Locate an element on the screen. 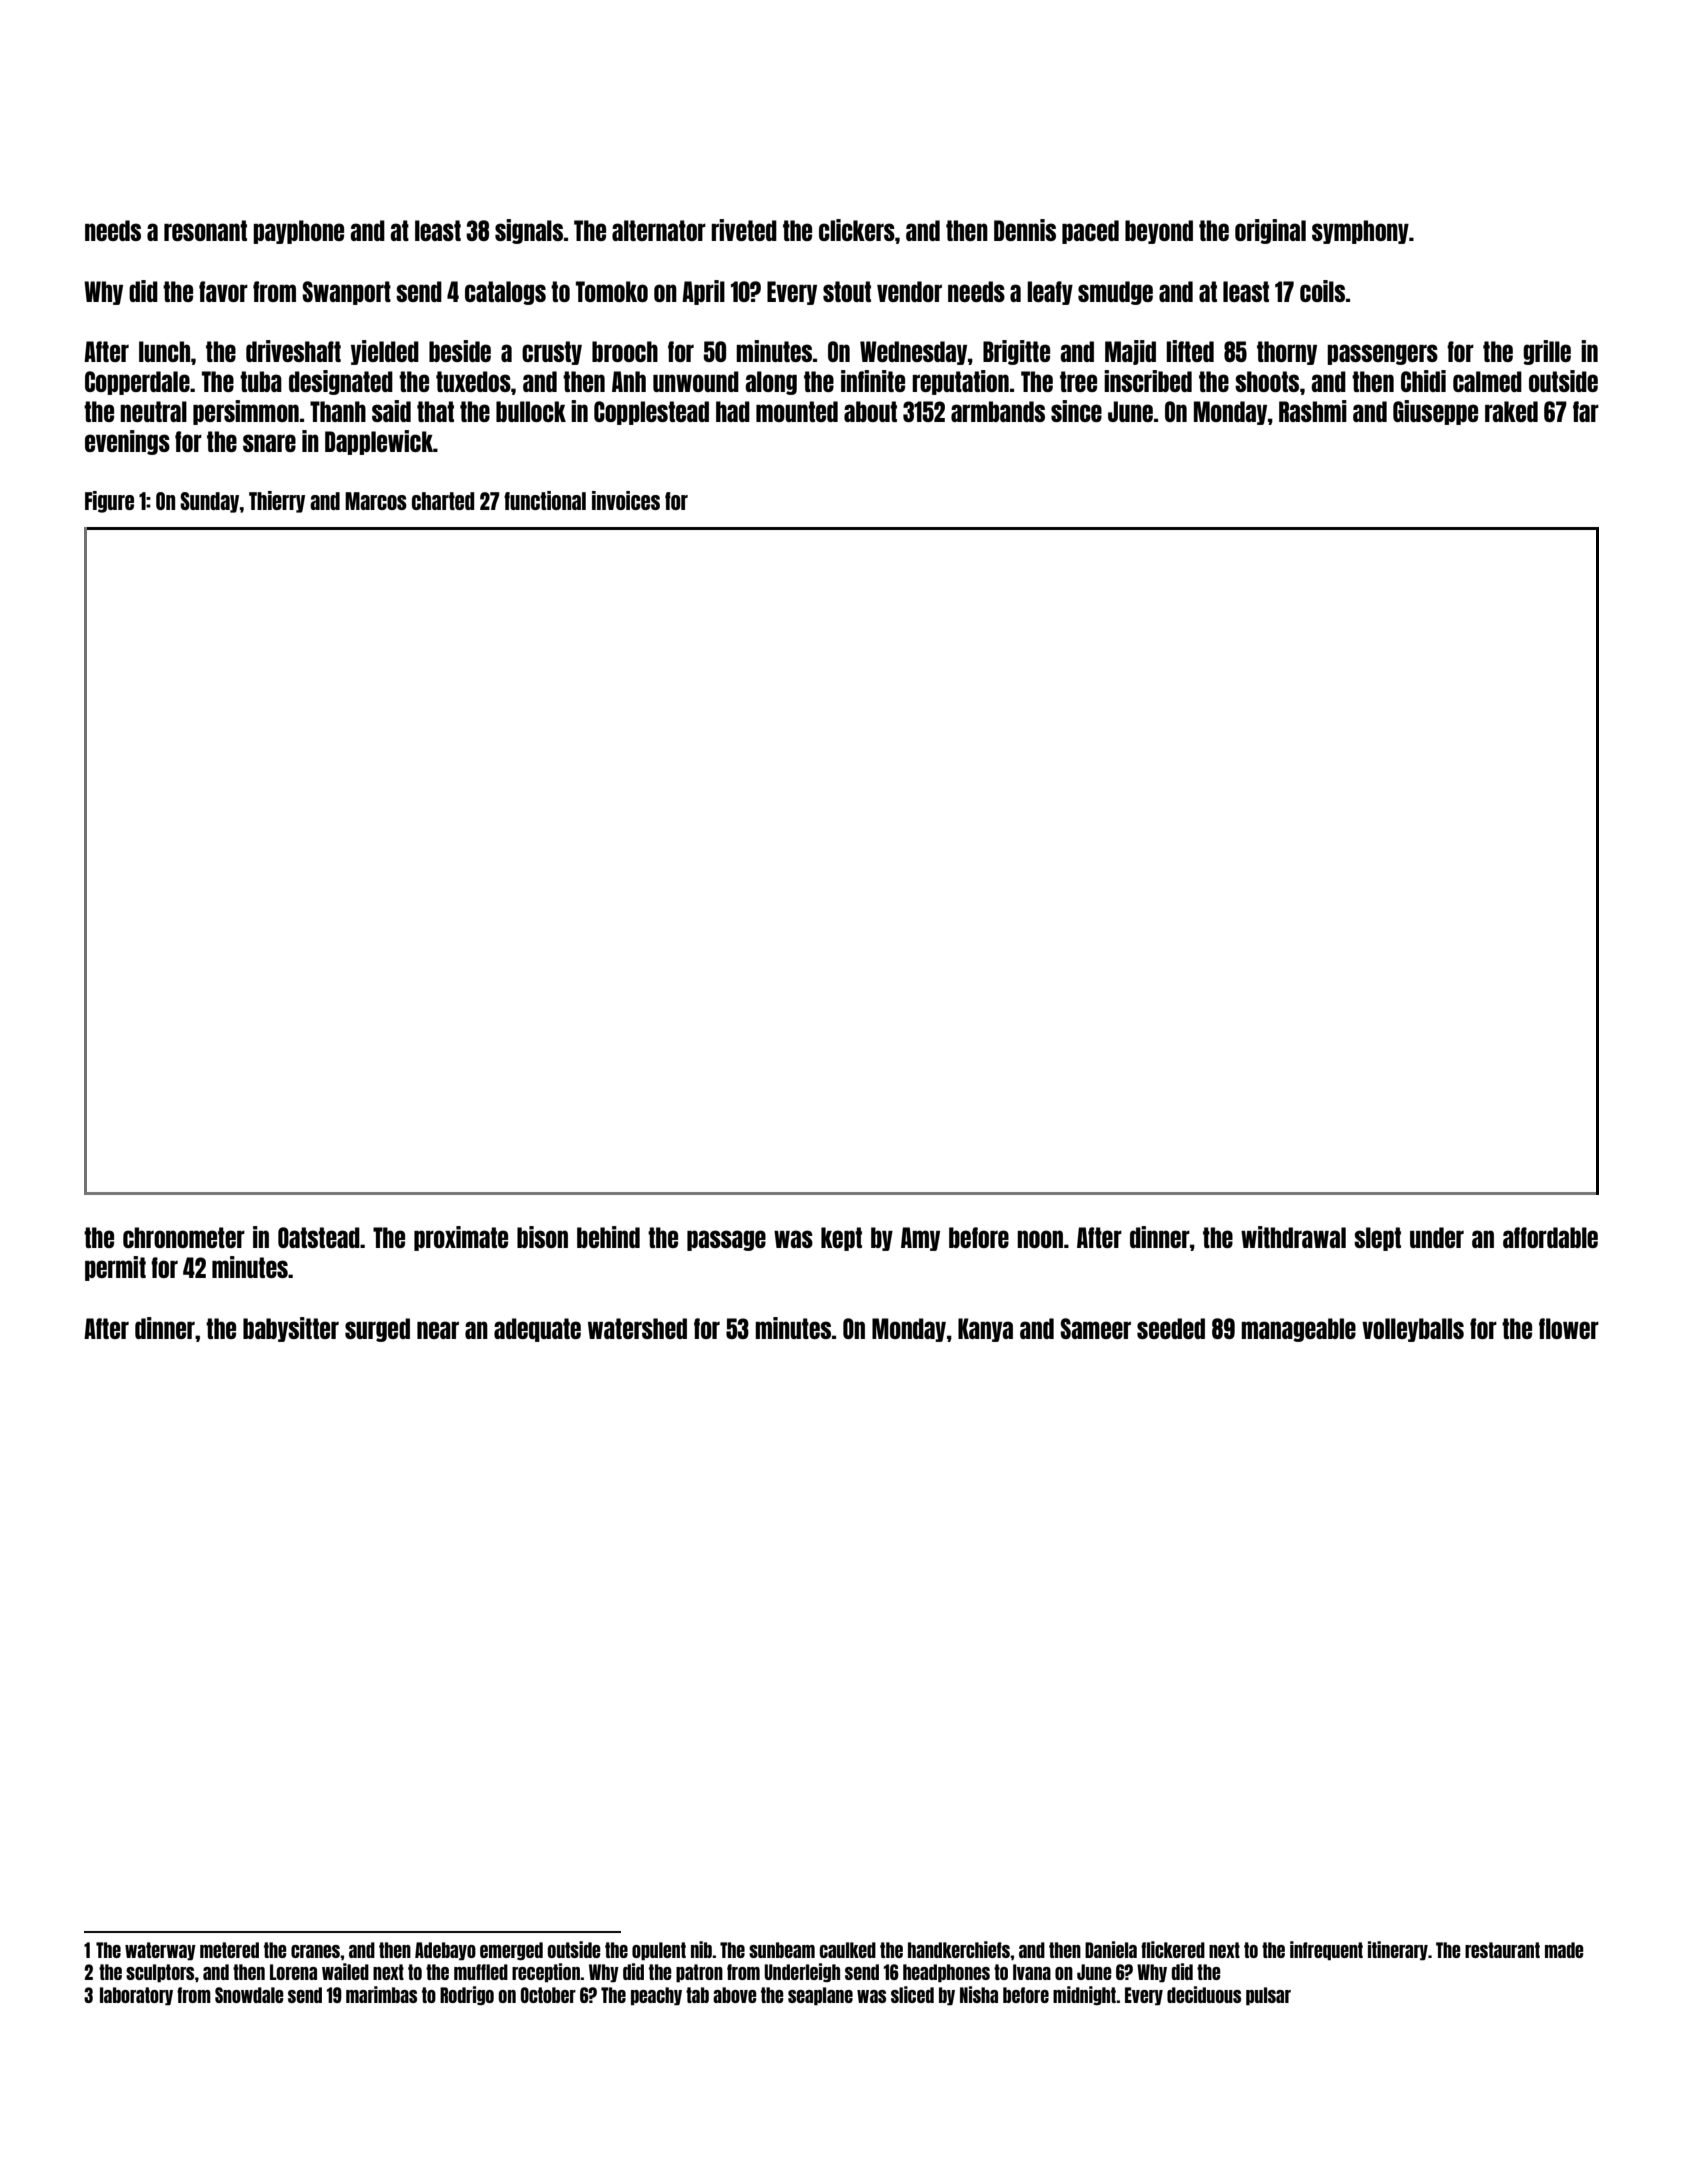 The height and width of the screenshot is (2178, 1683). Oatstead is located at coordinates (319, 1237).
